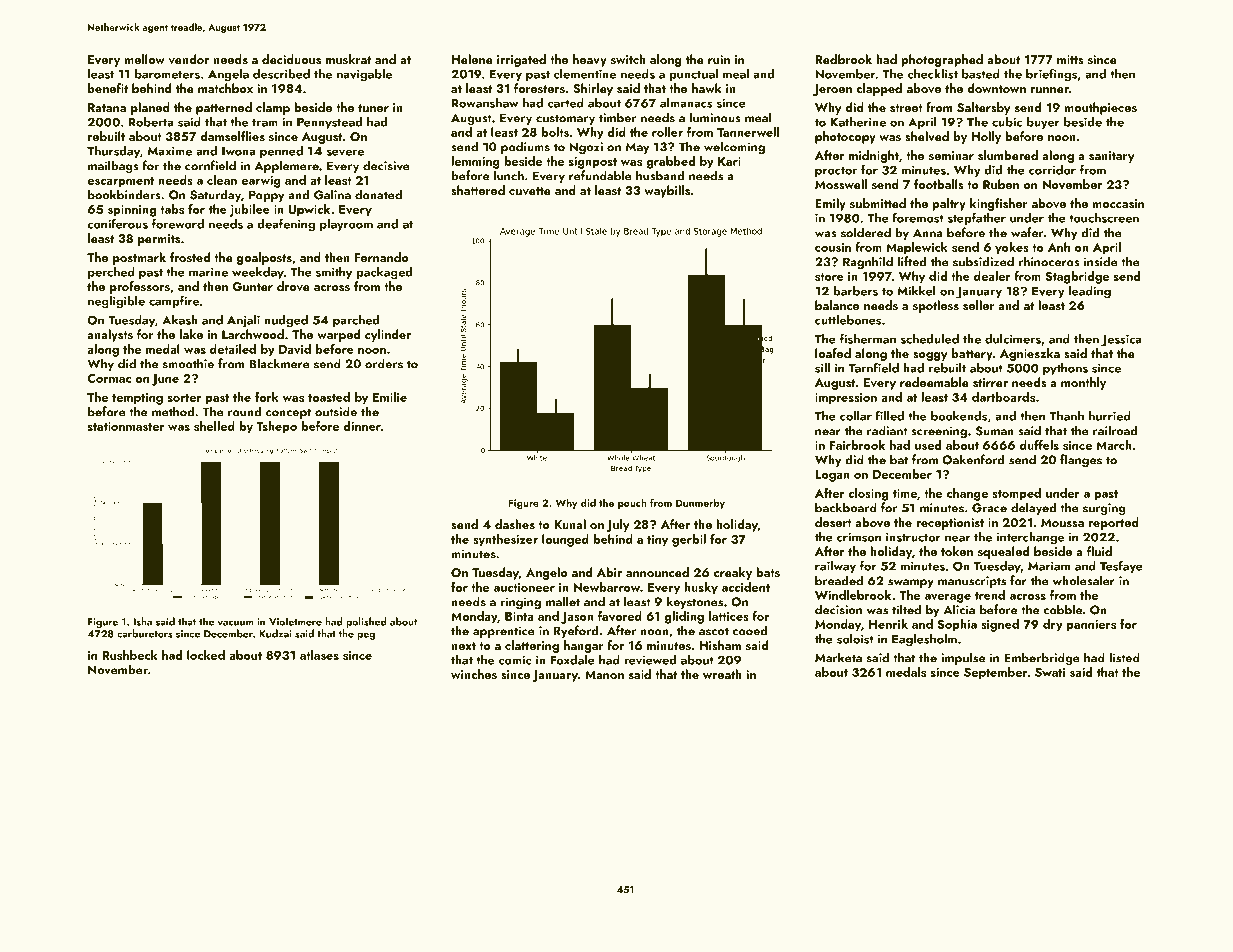 Image resolution: width=1233 pixels, height=952 pixels. I want to click on coniferous, so click(117, 223).
